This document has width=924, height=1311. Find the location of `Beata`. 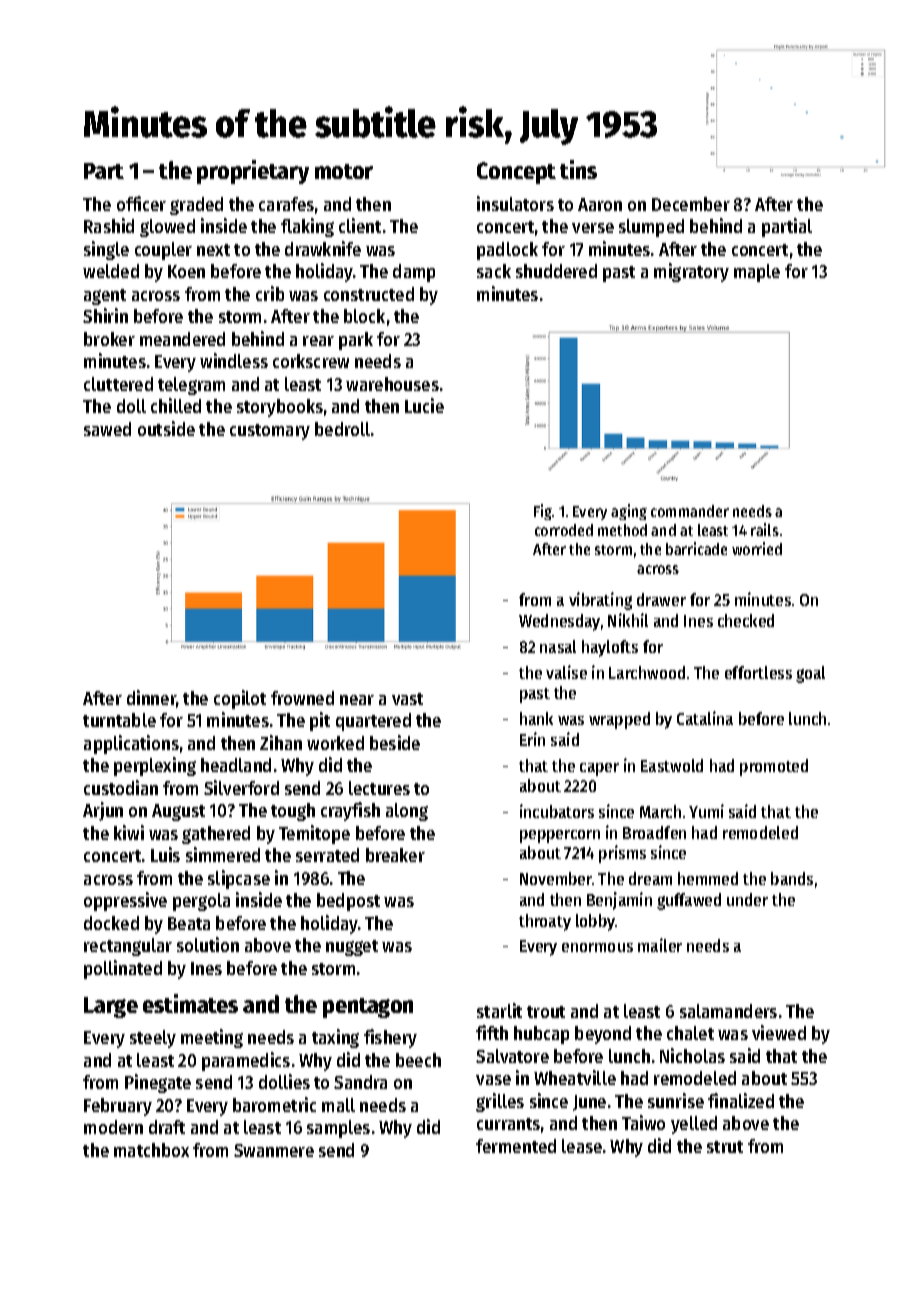

Beata is located at coordinates (189, 923).
